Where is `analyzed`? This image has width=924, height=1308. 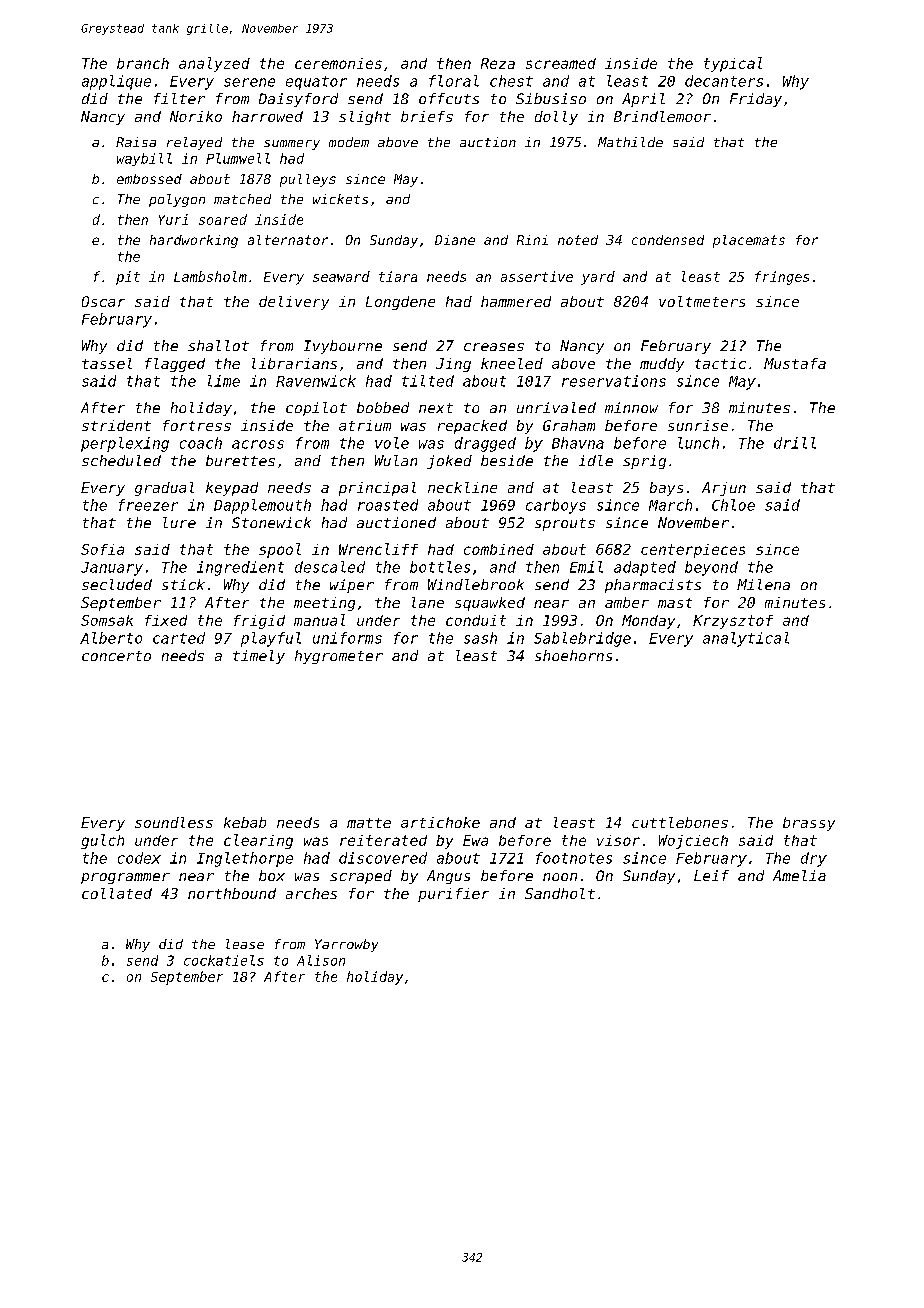
analyzed is located at coordinates (214, 64).
